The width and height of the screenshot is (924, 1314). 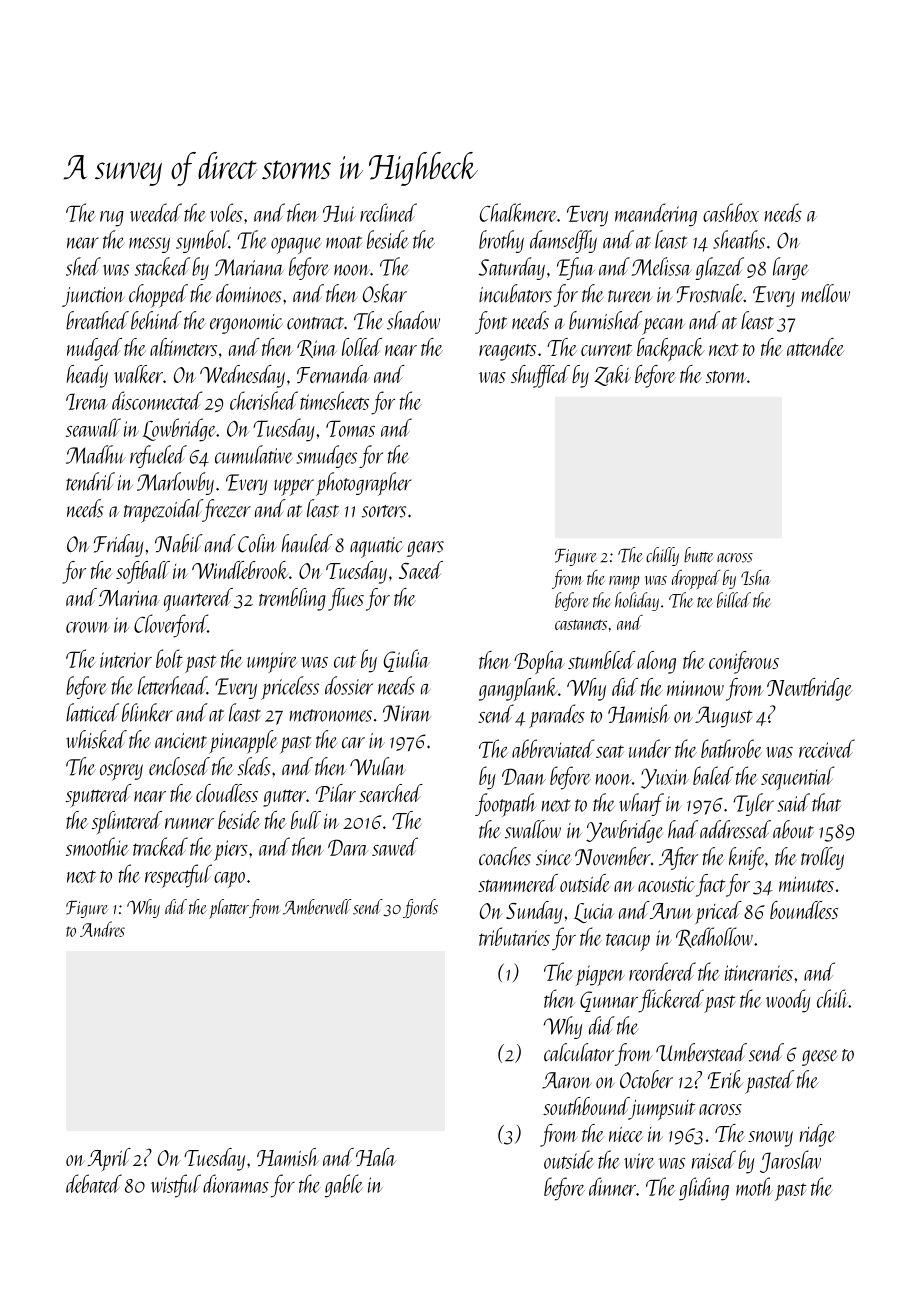 I want to click on Chalkmere, so click(x=518, y=212).
